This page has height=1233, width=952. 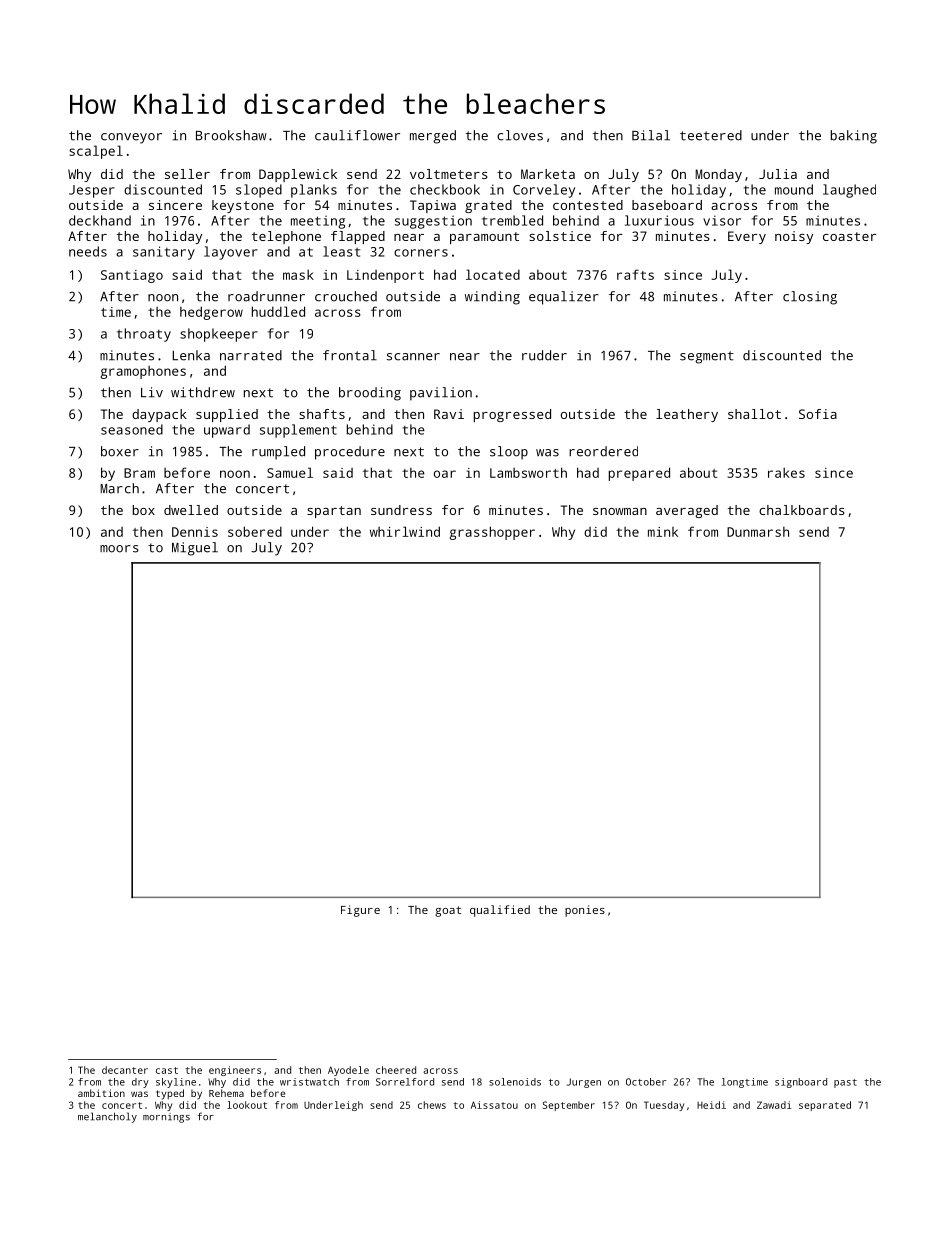 I want to click on solenoids, so click(x=515, y=1082).
